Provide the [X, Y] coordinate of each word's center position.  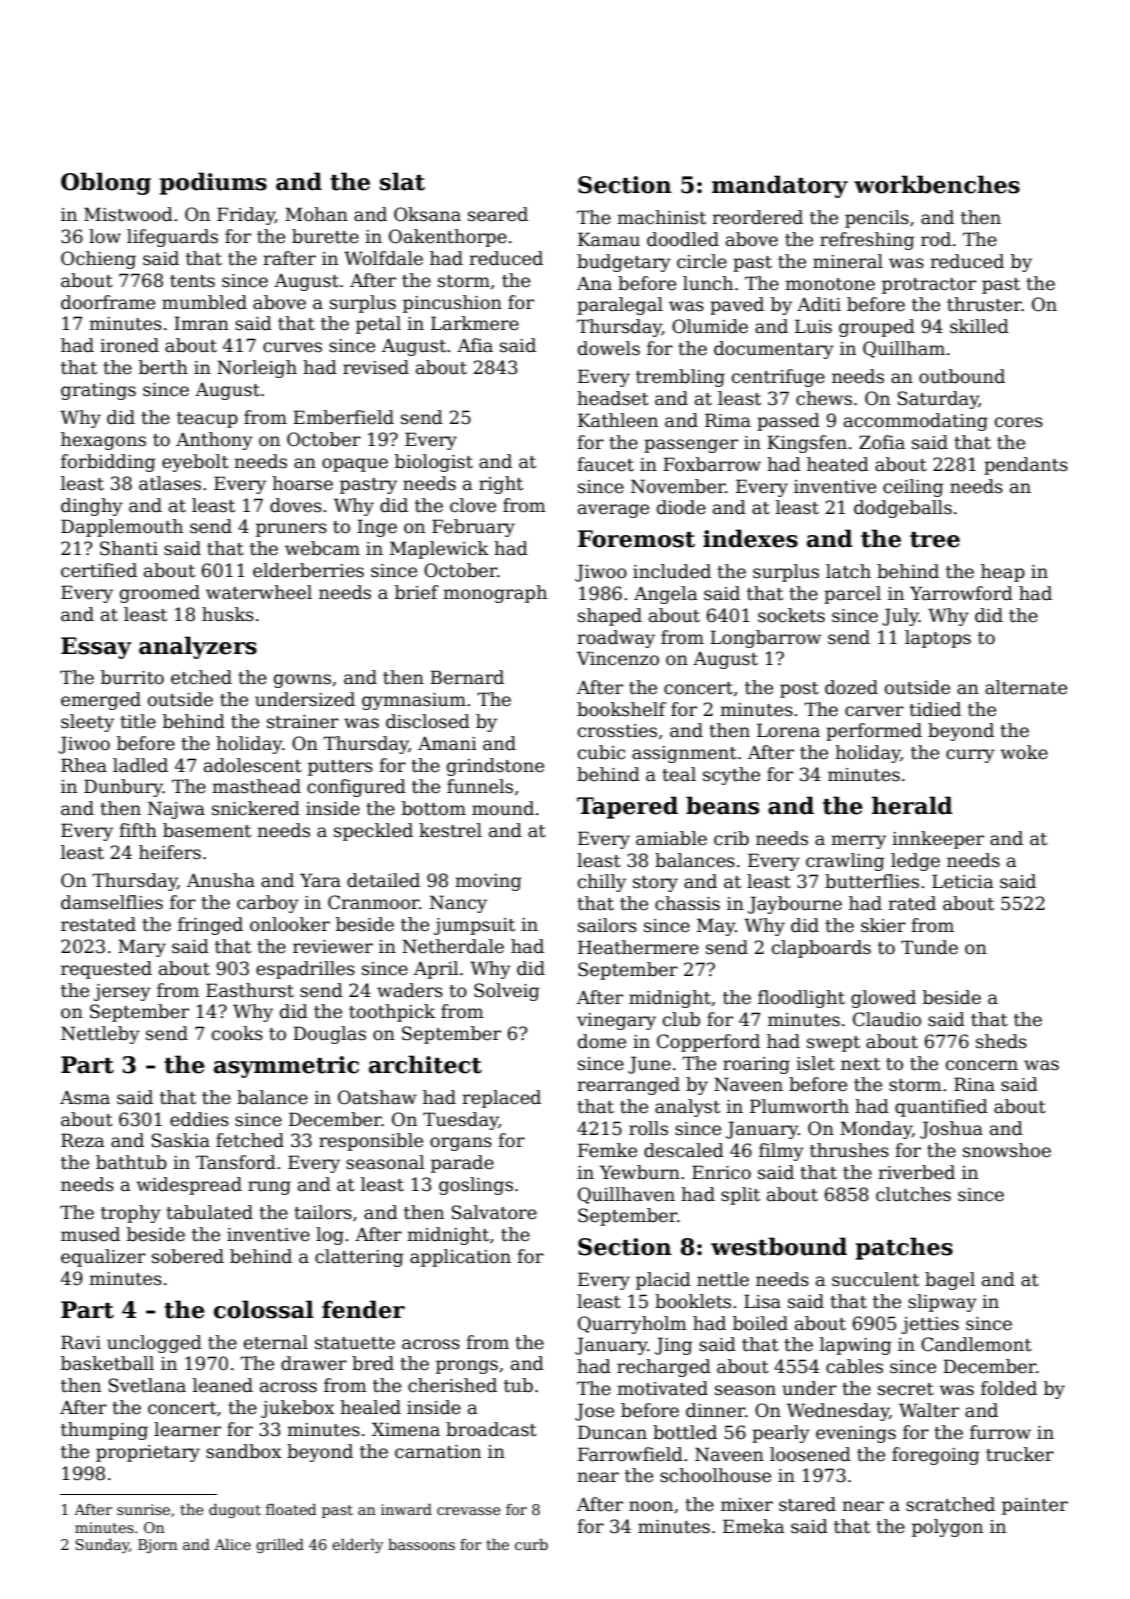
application [460, 1258]
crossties [617, 731]
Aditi [819, 304]
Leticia [963, 881]
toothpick [392, 1013]
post [799, 690]
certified [99, 570]
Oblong [106, 183]
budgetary [624, 263]
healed [370, 1407]
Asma [85, 1098]
